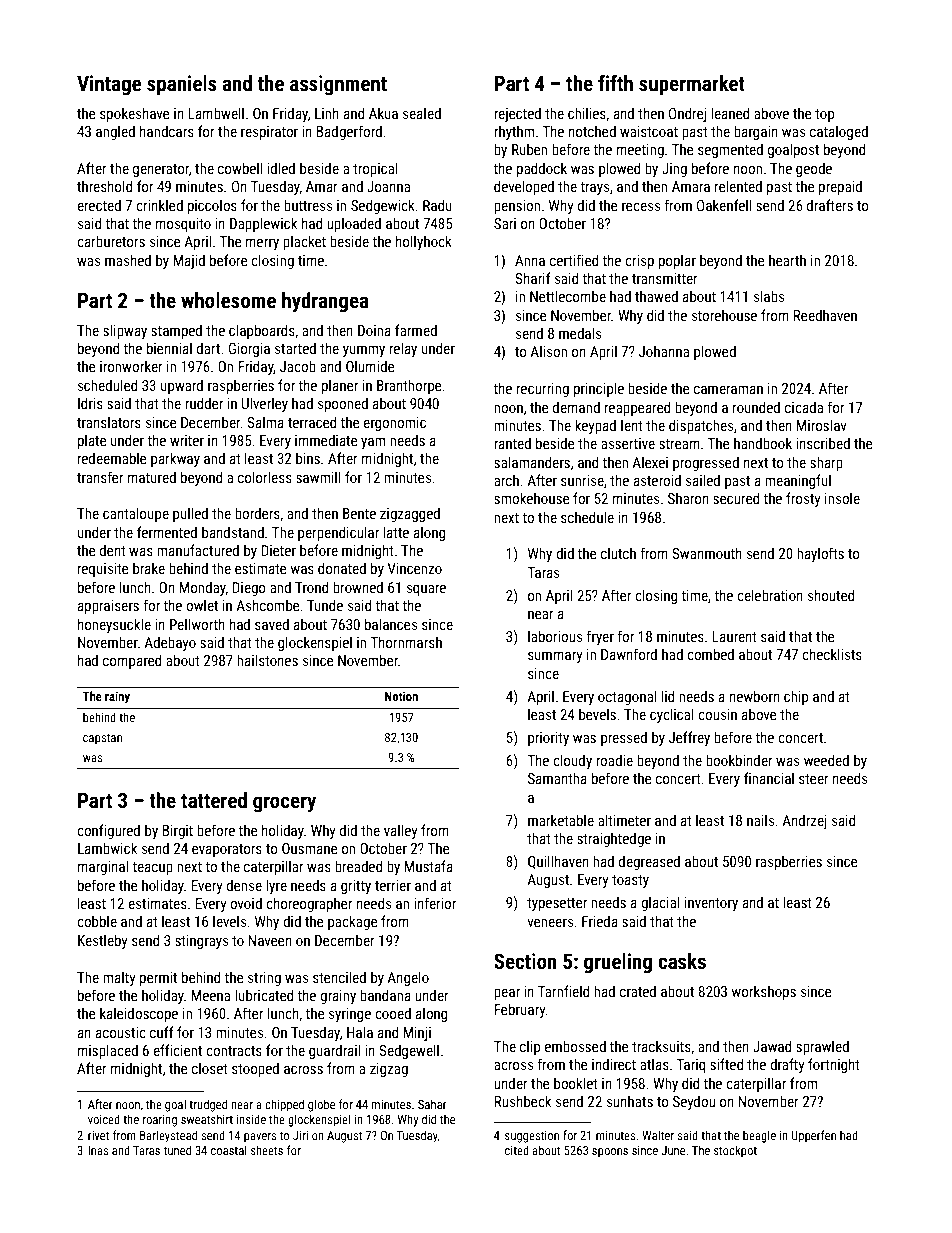  Describe the element at coordinates (424, 242) in the screenshot. I see `hollyhock` at that location.
